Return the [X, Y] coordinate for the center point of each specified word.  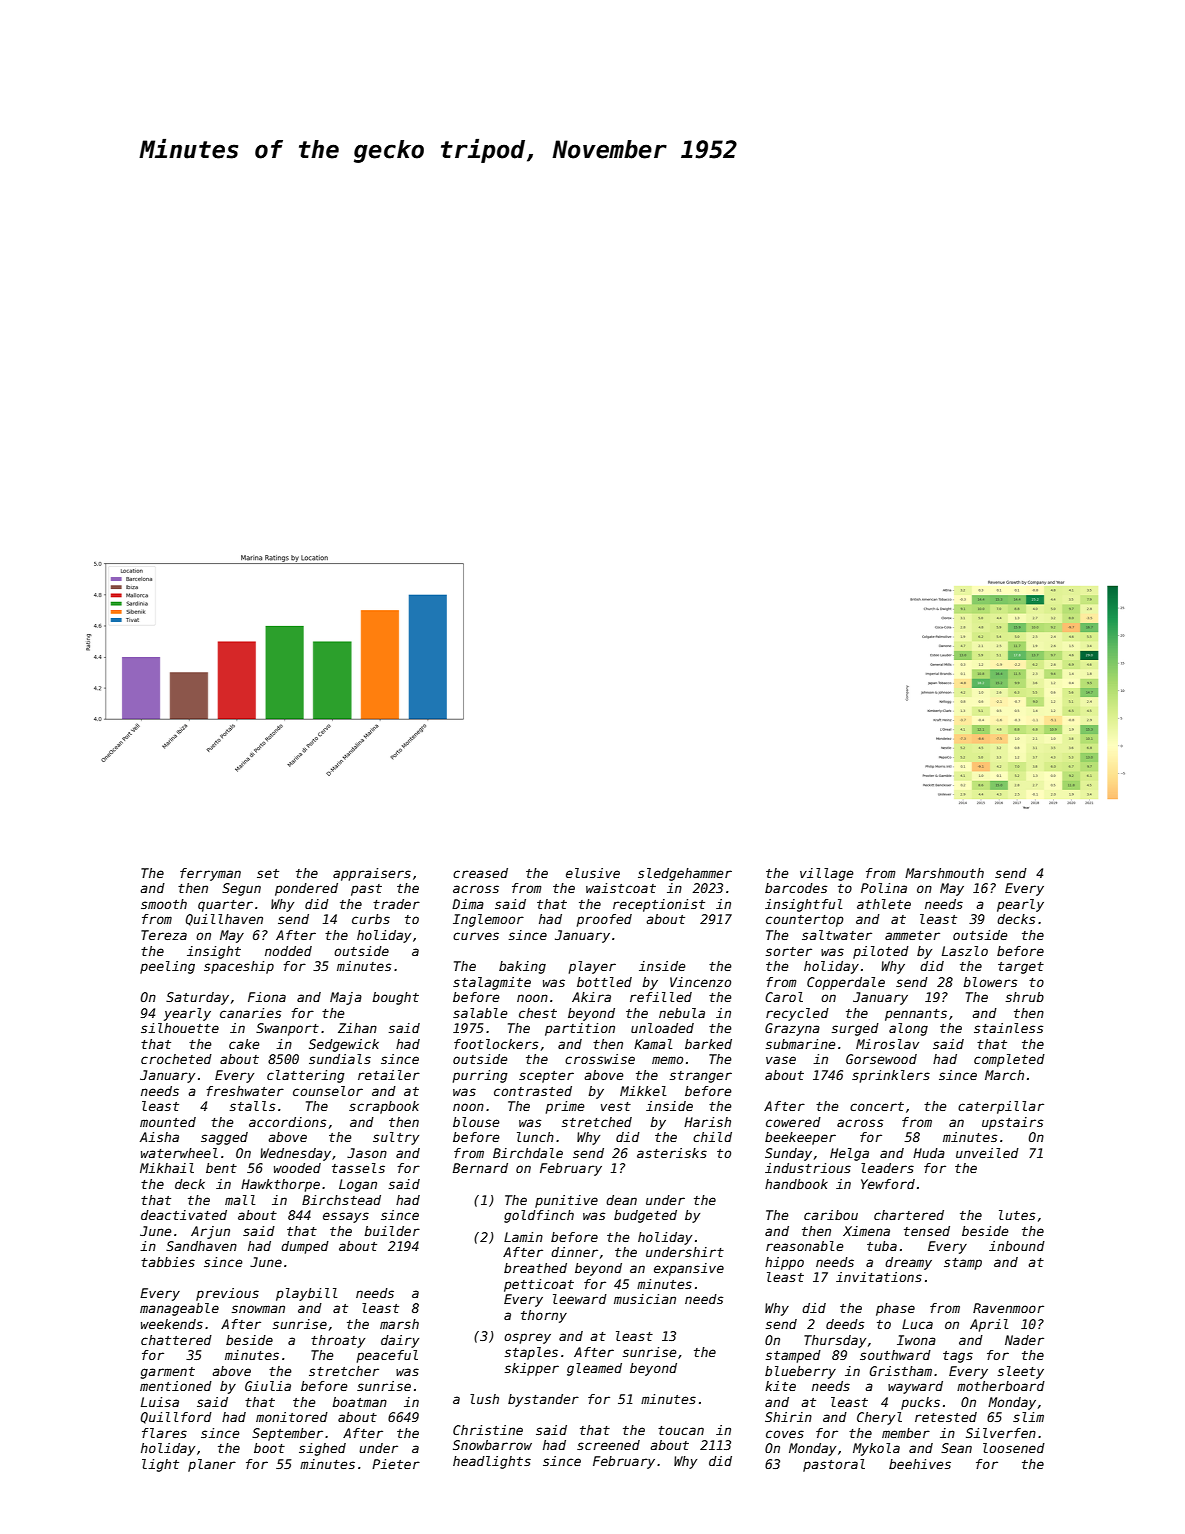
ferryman [210, 874]
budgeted [645, 1216]
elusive [593, 873]
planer [212, 1465]
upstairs [1012, 1123]
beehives [920, 1464]
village [827, 874]
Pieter [396, 1464]
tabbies [168, 1262]
